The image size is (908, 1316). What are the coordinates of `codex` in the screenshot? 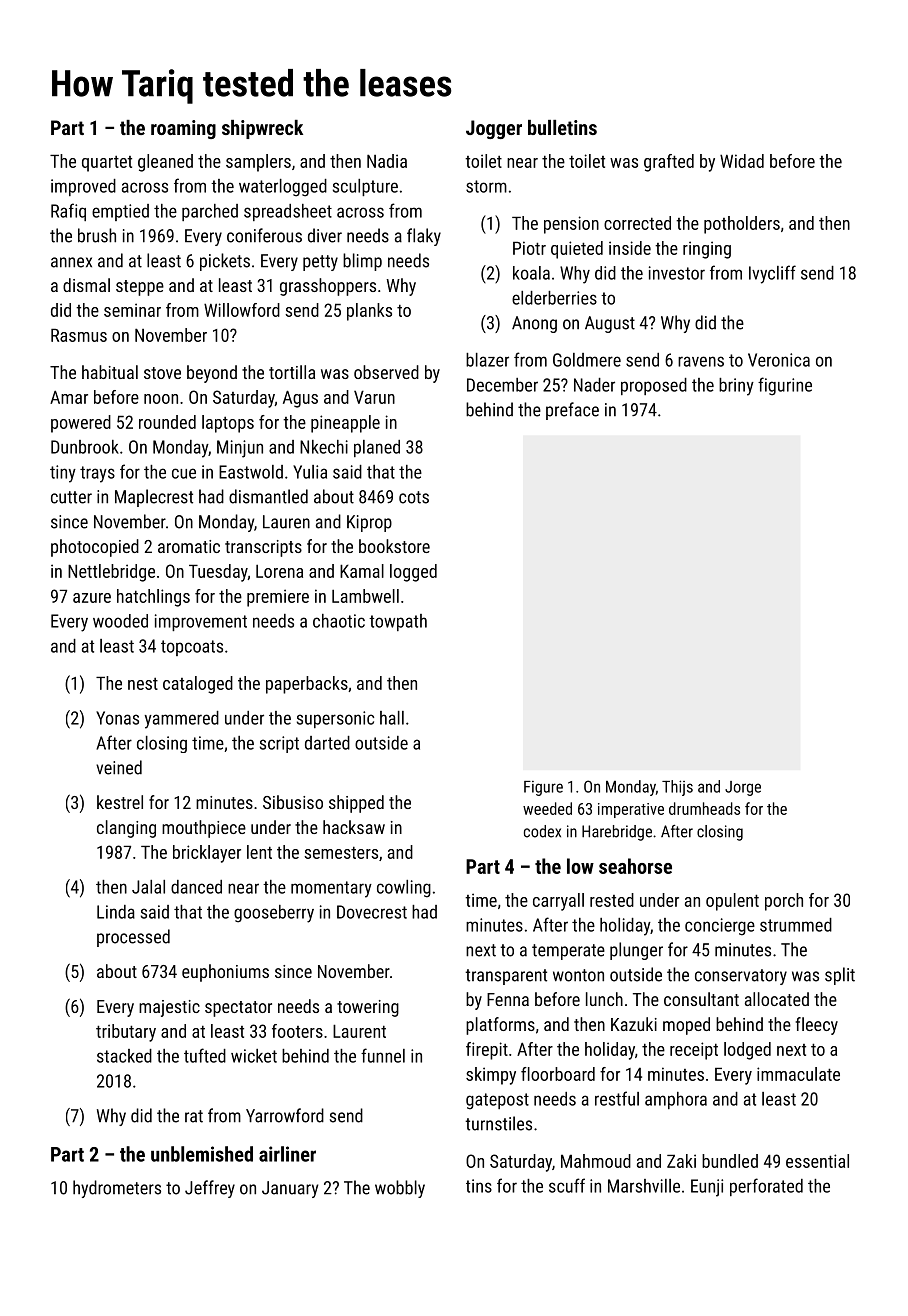 It's located at (542, 831).
